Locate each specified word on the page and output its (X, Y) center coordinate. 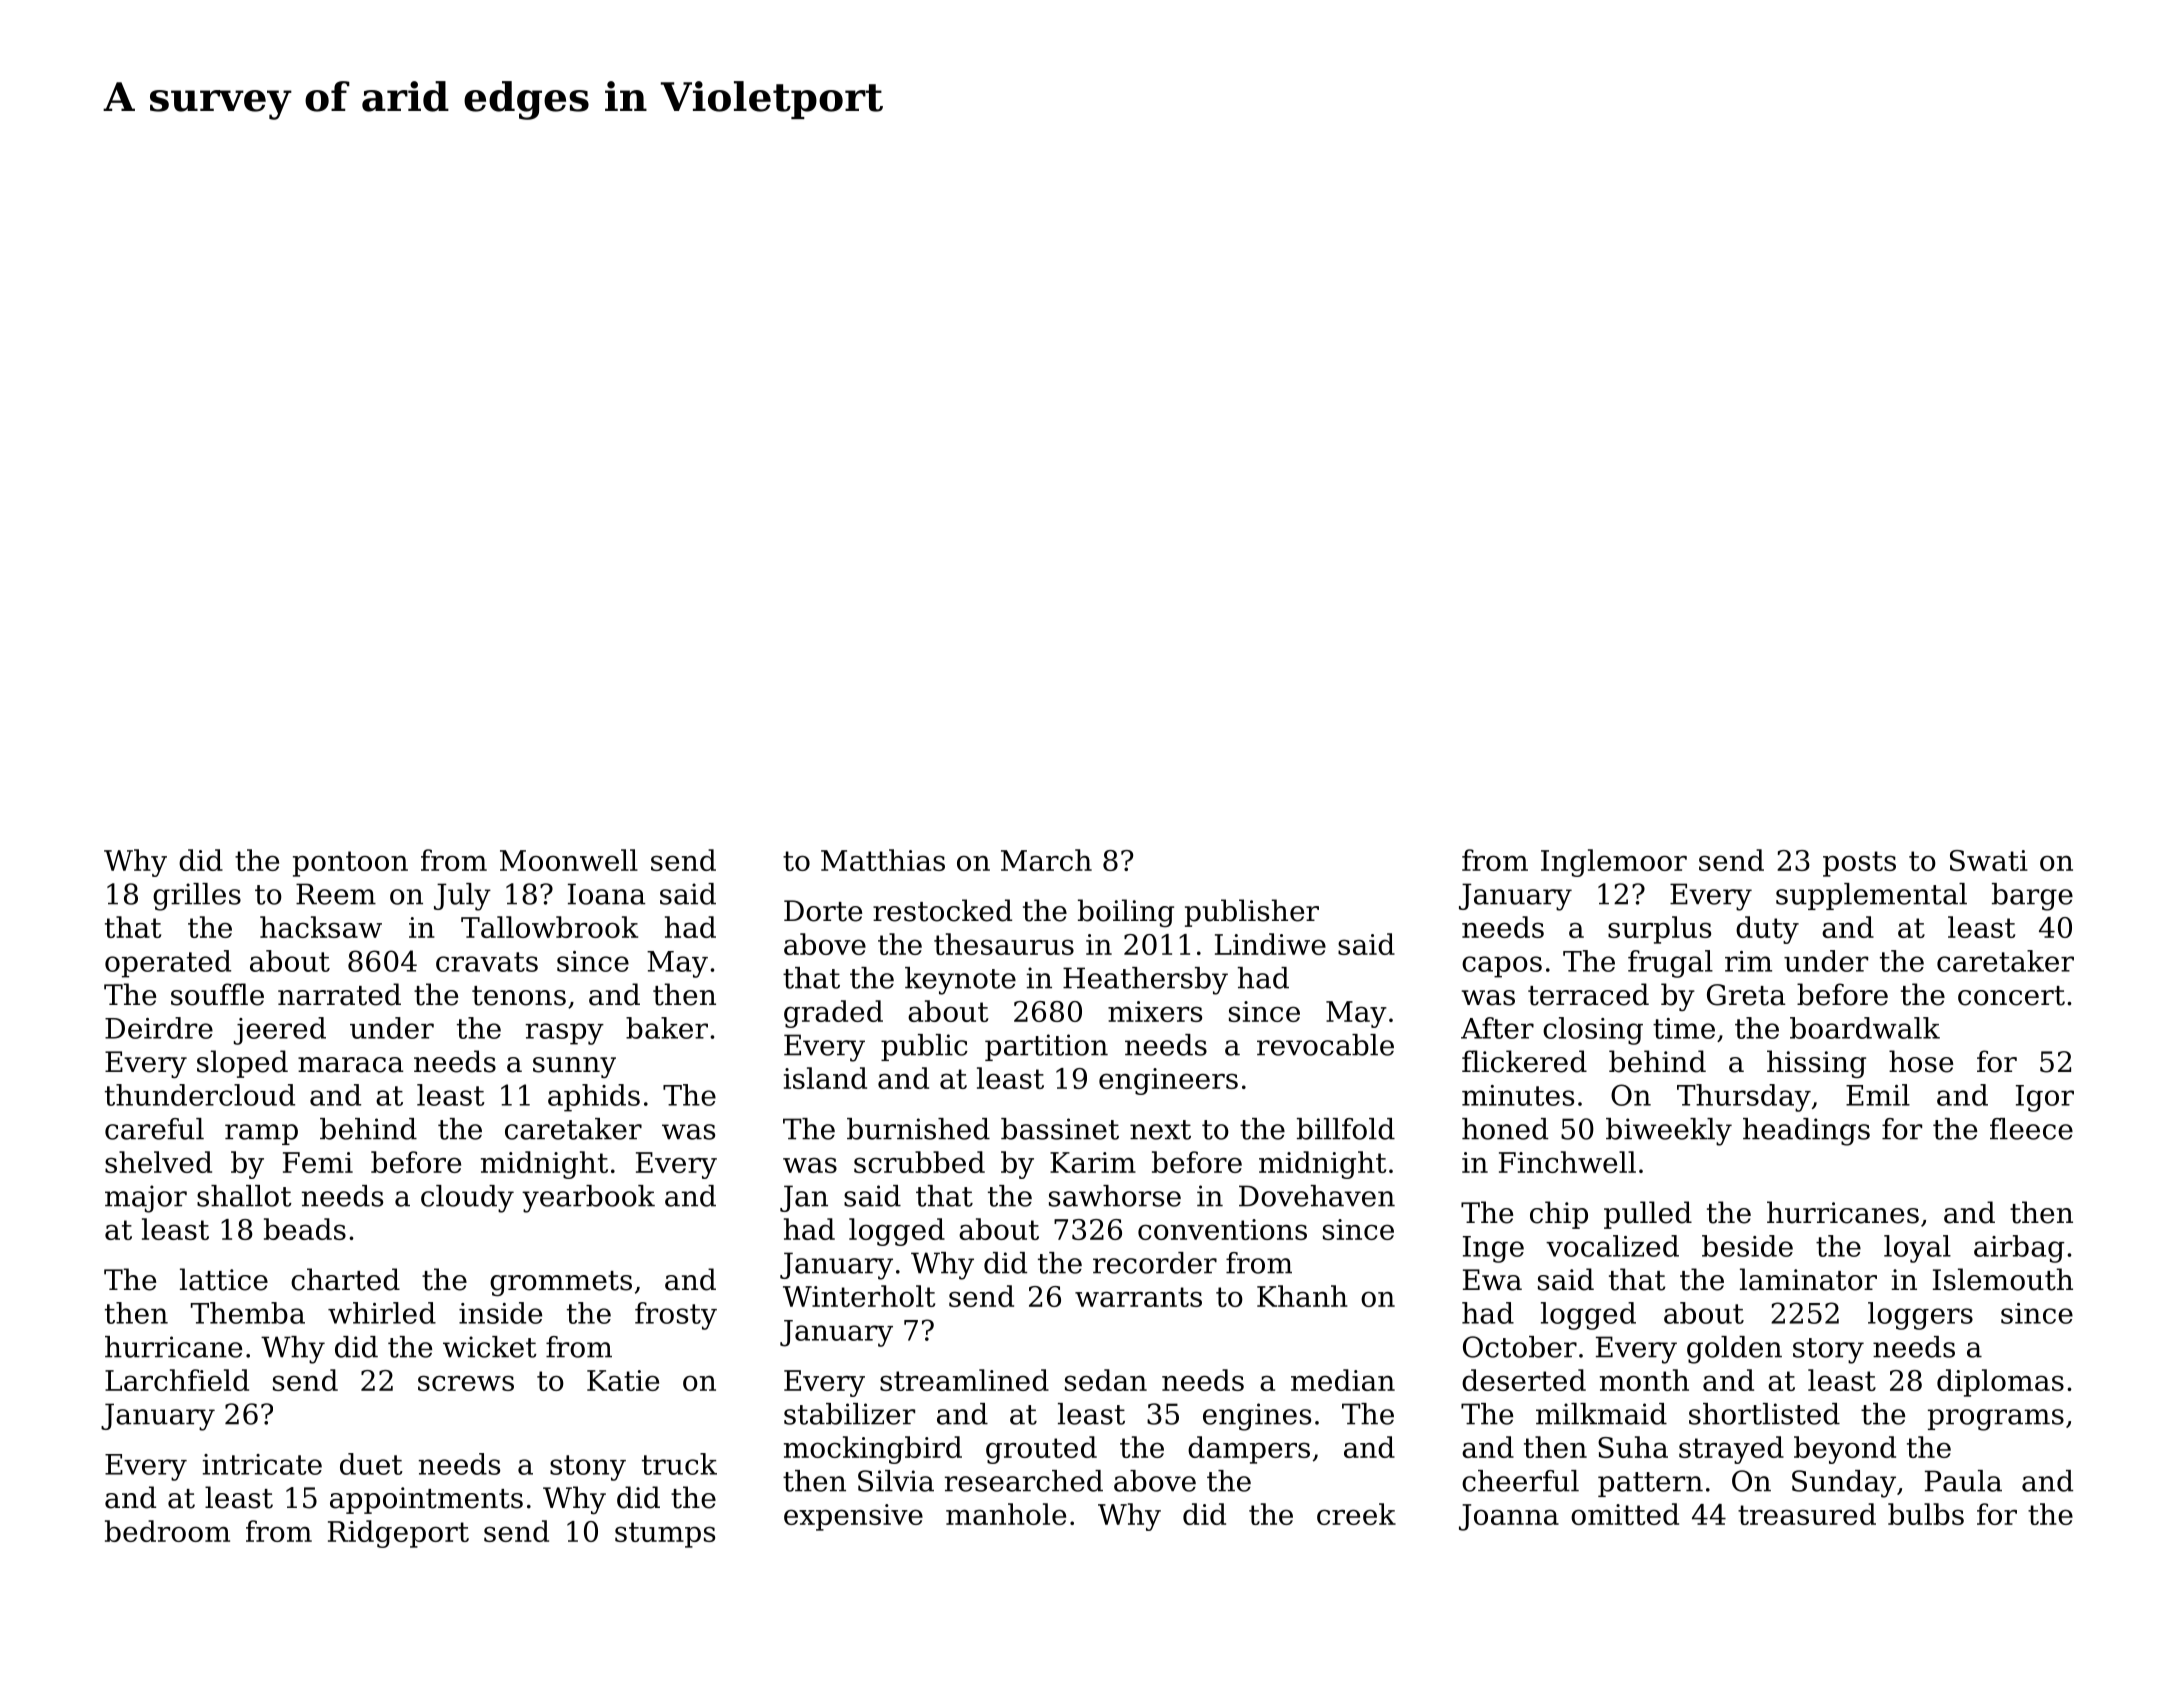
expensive (853, 1517)
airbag (2019, 1249)
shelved (158, 1162)
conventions (1222, 1229)
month (1644, 1380)
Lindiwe (1270, 944)
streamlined (964, 1380)
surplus (1659, 930)
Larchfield (177, 1380)
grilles (197, 897)
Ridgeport (398, 1534)
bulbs (1926, 1514)
